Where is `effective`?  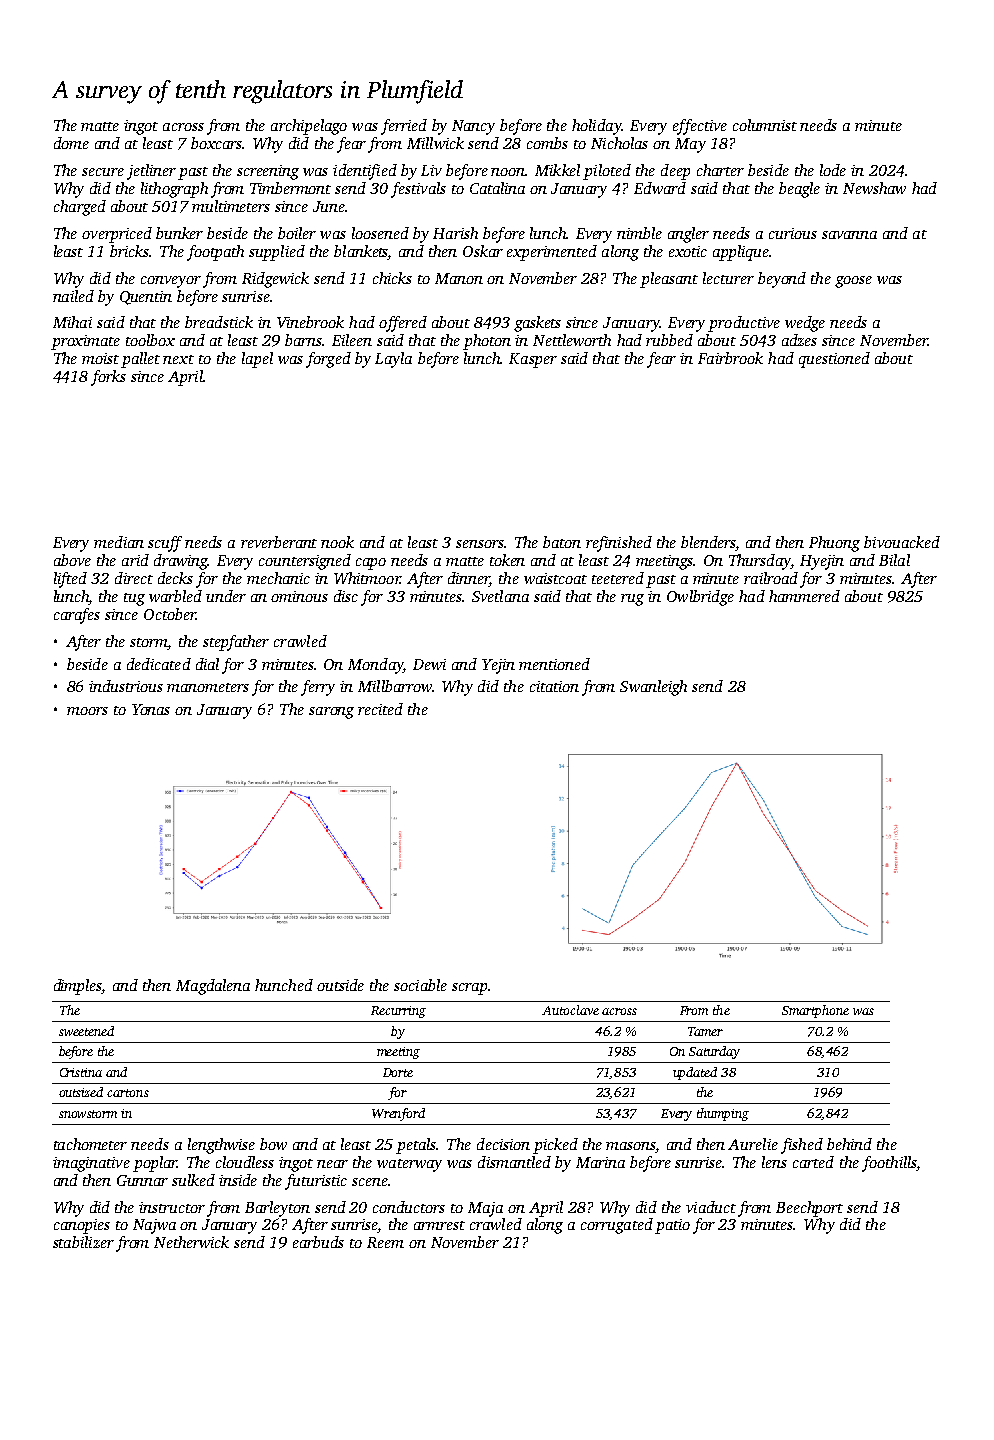
effective is located at coordinates (700, 127).
